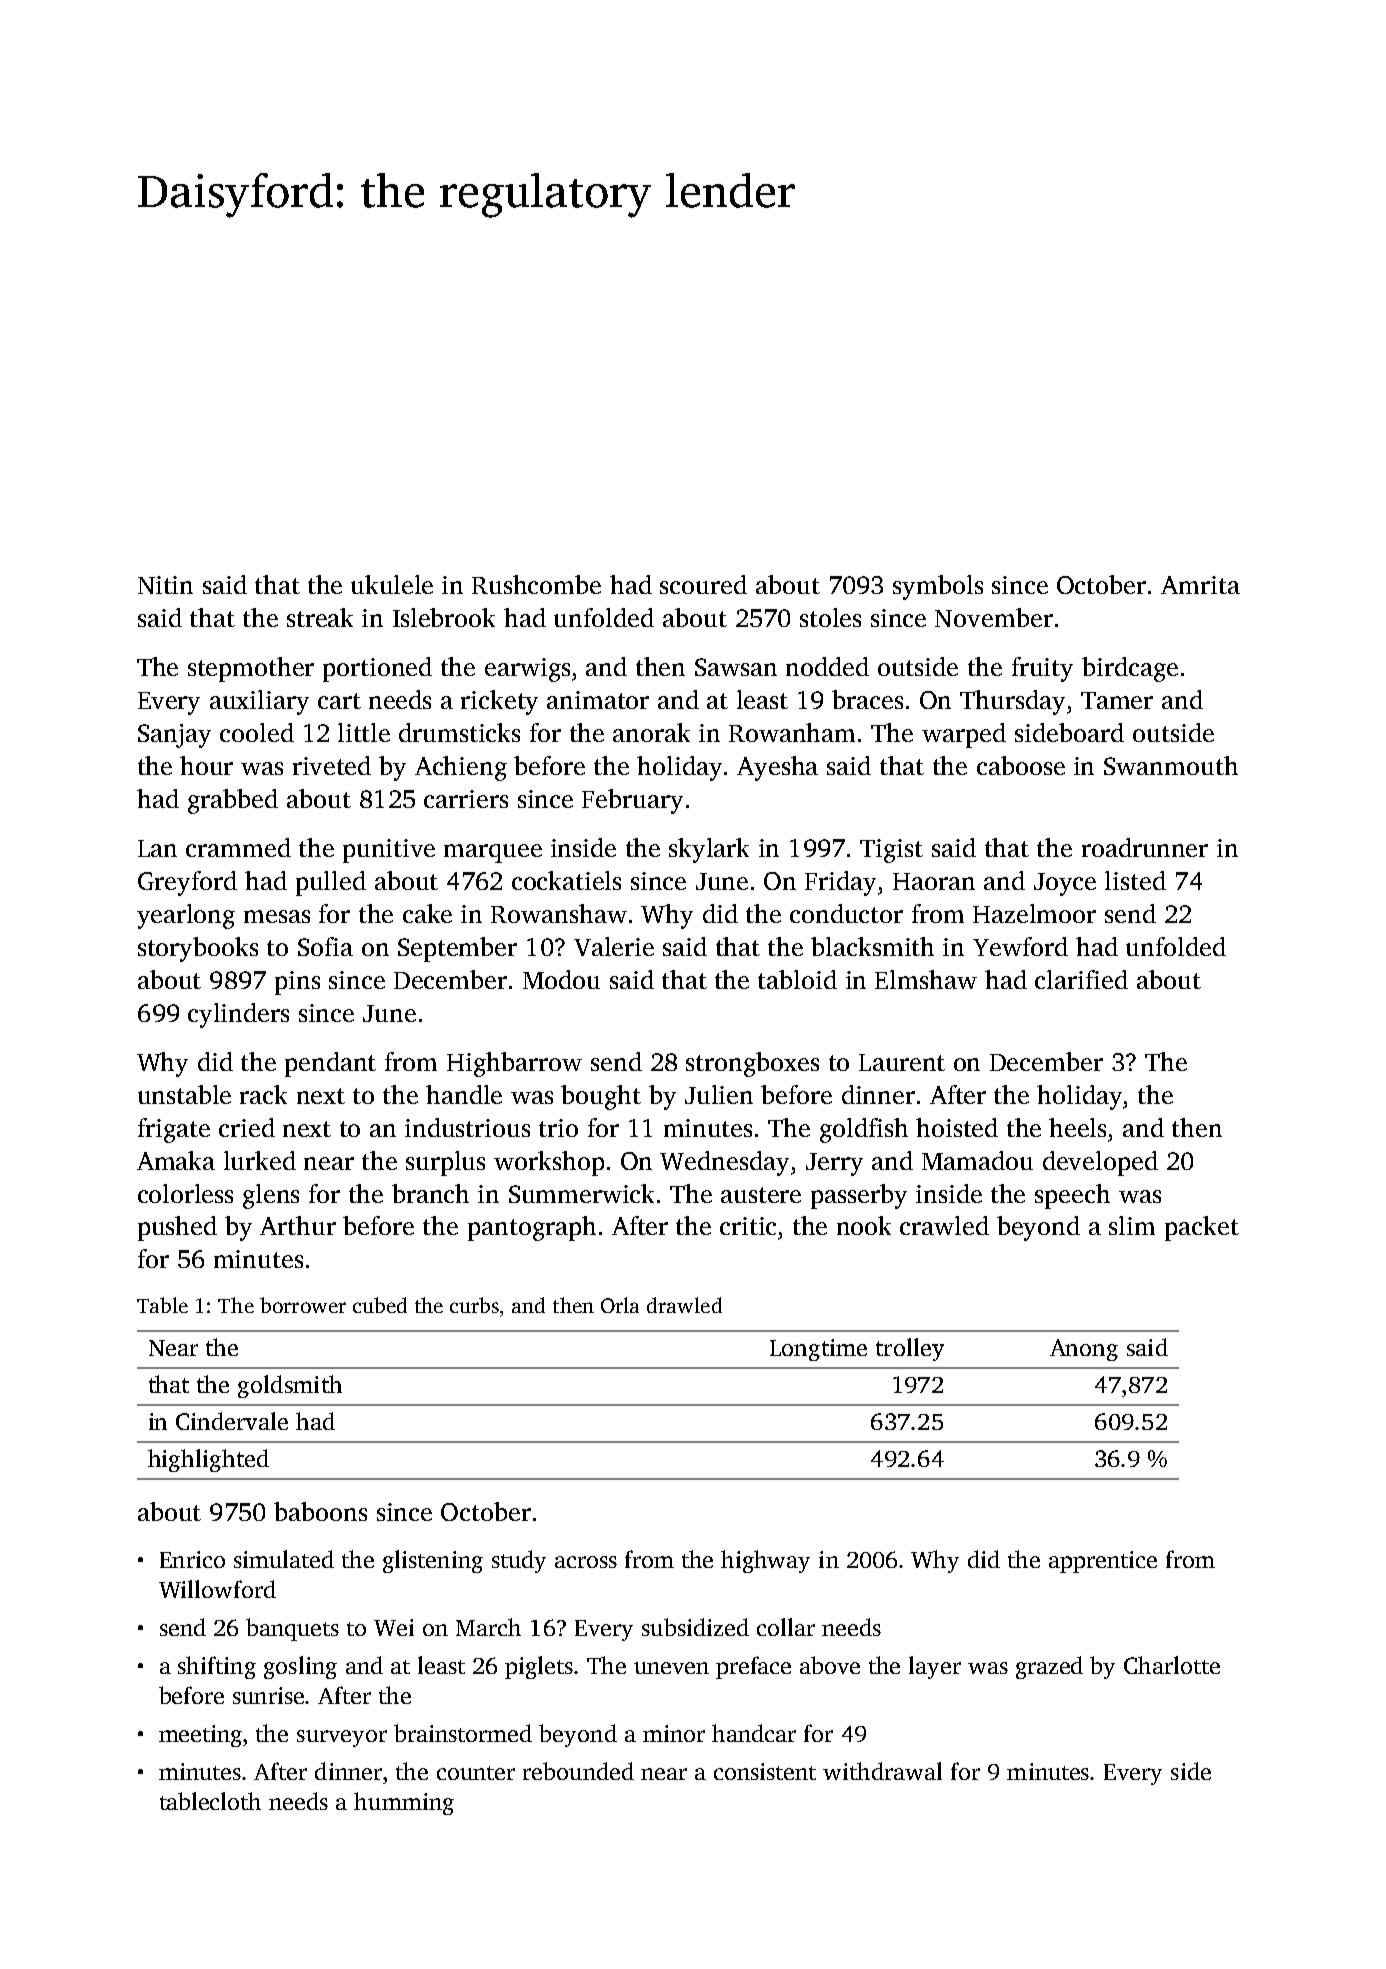 This page has height=1969, width=1386. I want to click on humming, so click(404, 1803).
